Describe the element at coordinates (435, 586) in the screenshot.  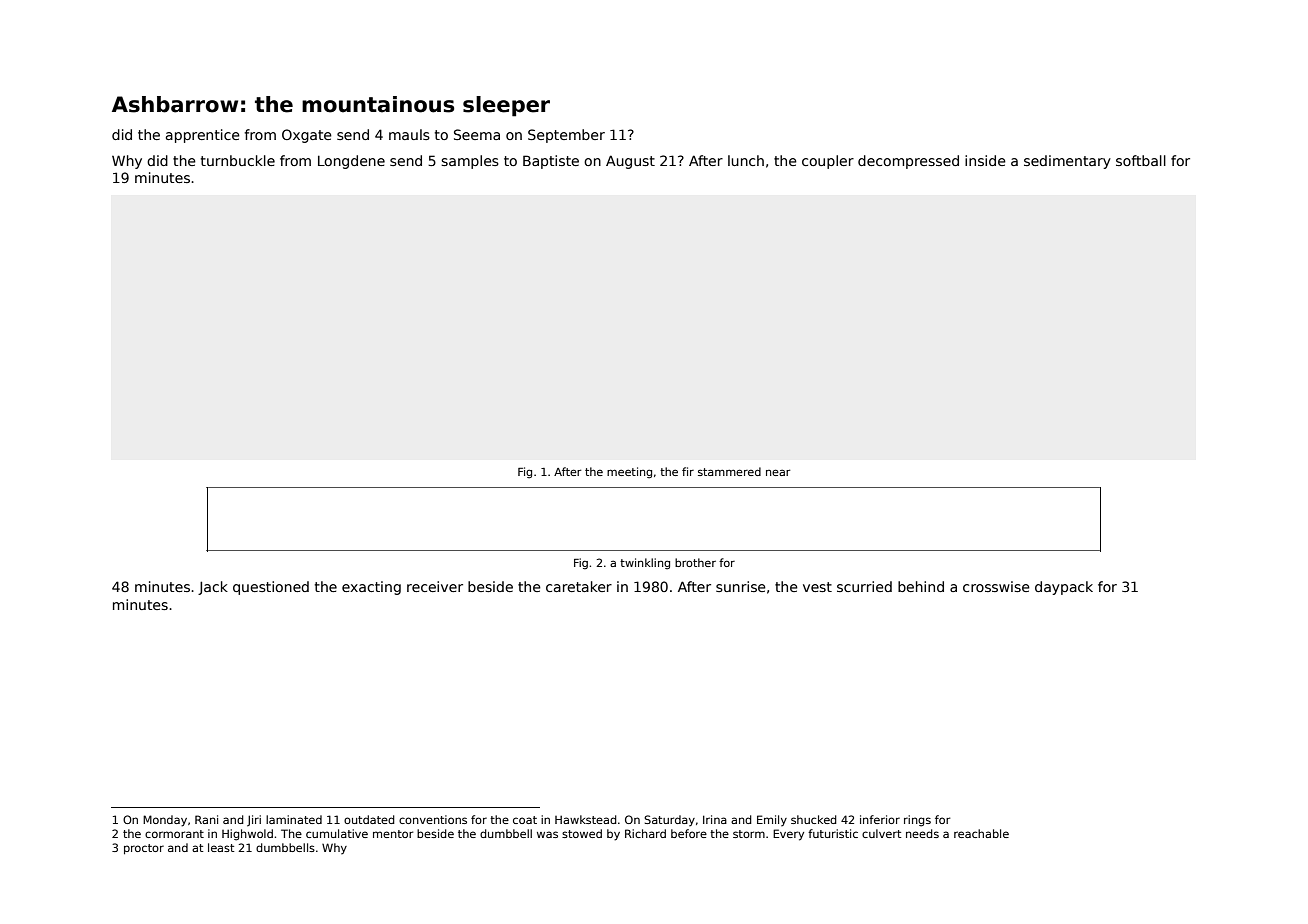
I see `receiver` at that location.
